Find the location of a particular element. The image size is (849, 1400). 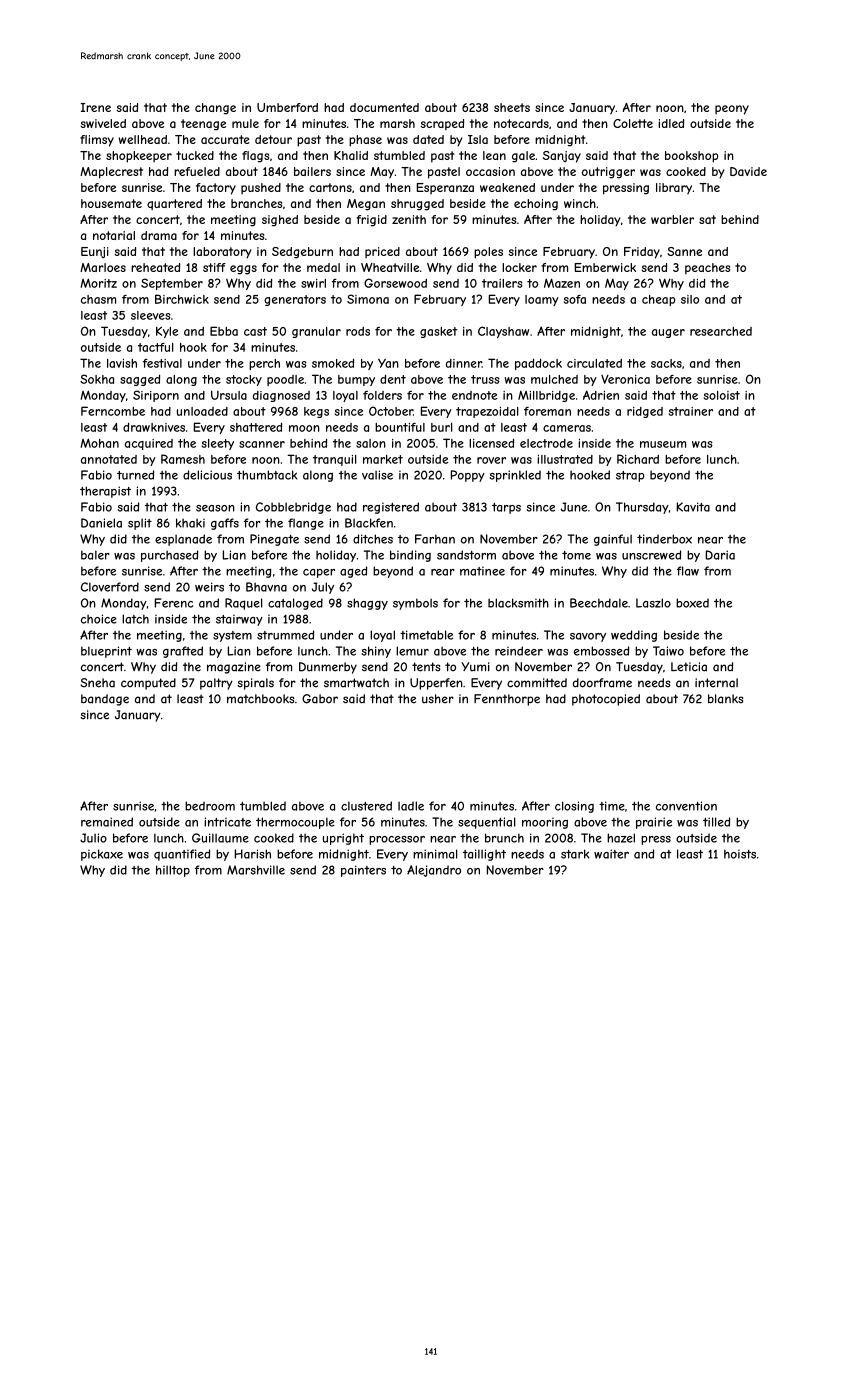

bandage is located at coordinates (105, 700).
